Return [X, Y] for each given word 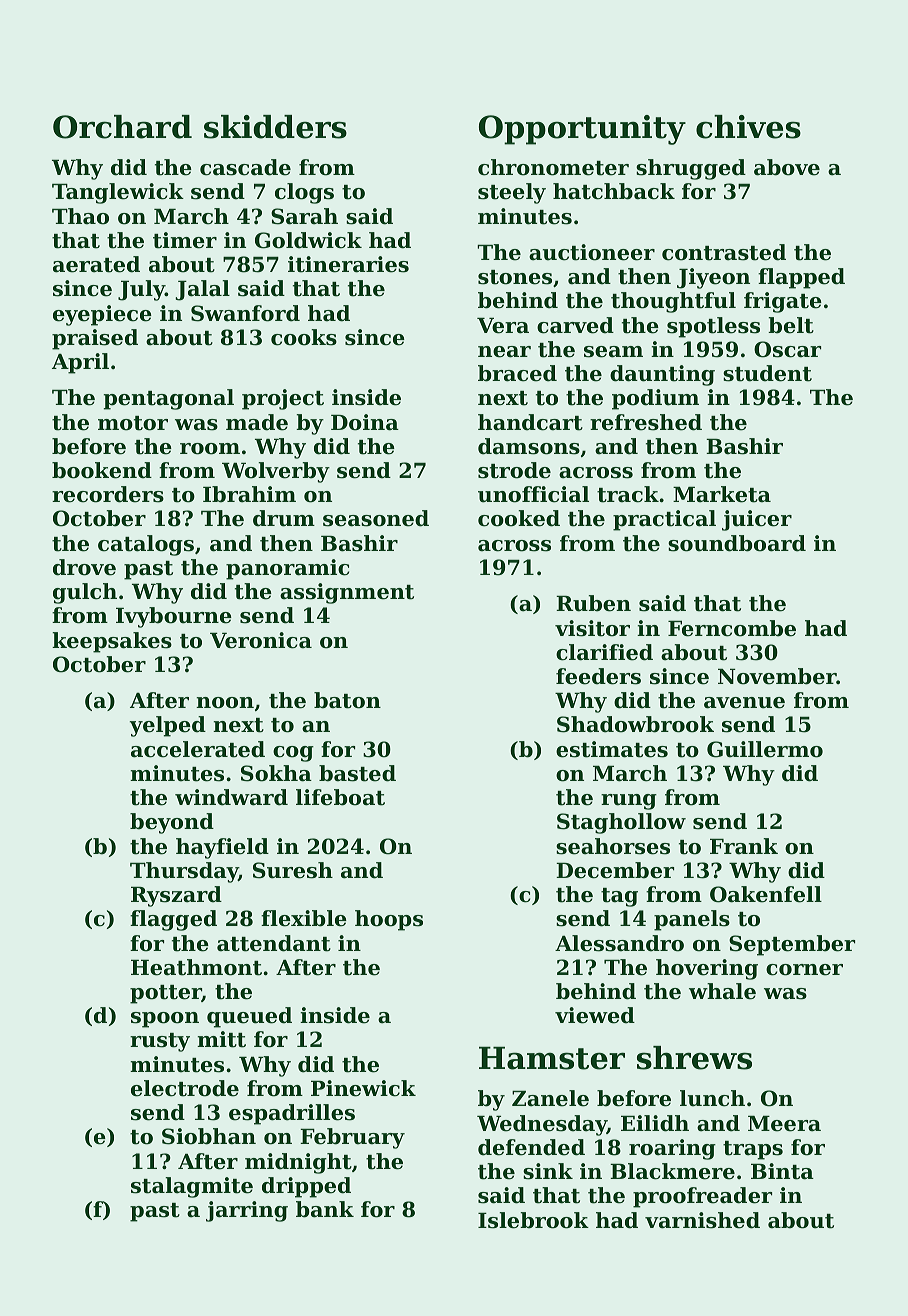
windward [231, 797]
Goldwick [308, 240]
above [787, 167]
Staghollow [621, 823]
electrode [185, 1088]
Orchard [122, 127]
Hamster [552, 1058]
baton [347, 700]
